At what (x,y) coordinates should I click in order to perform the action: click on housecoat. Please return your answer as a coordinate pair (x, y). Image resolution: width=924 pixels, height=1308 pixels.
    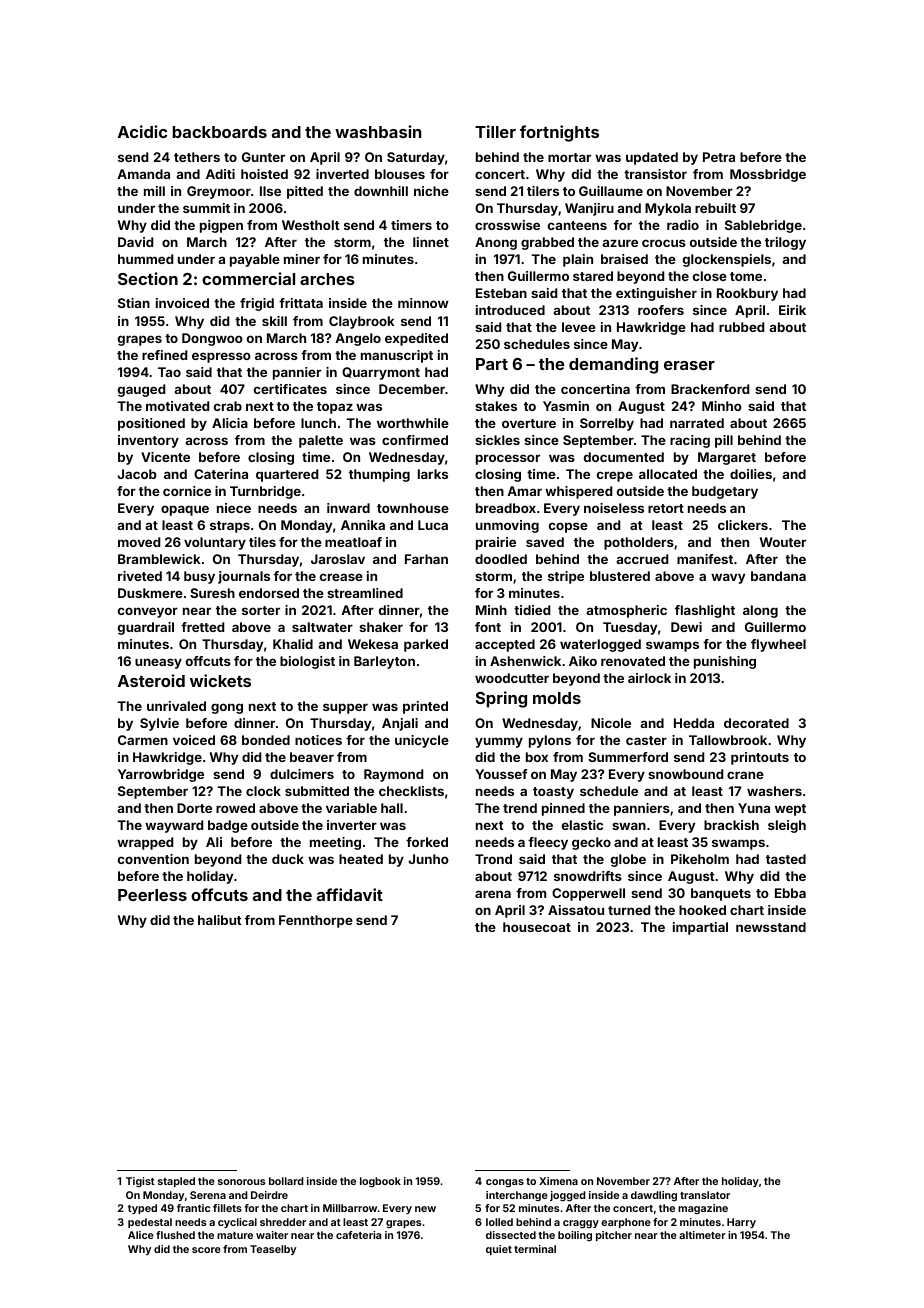
    Looking at the image, I should click on (537, 927).
